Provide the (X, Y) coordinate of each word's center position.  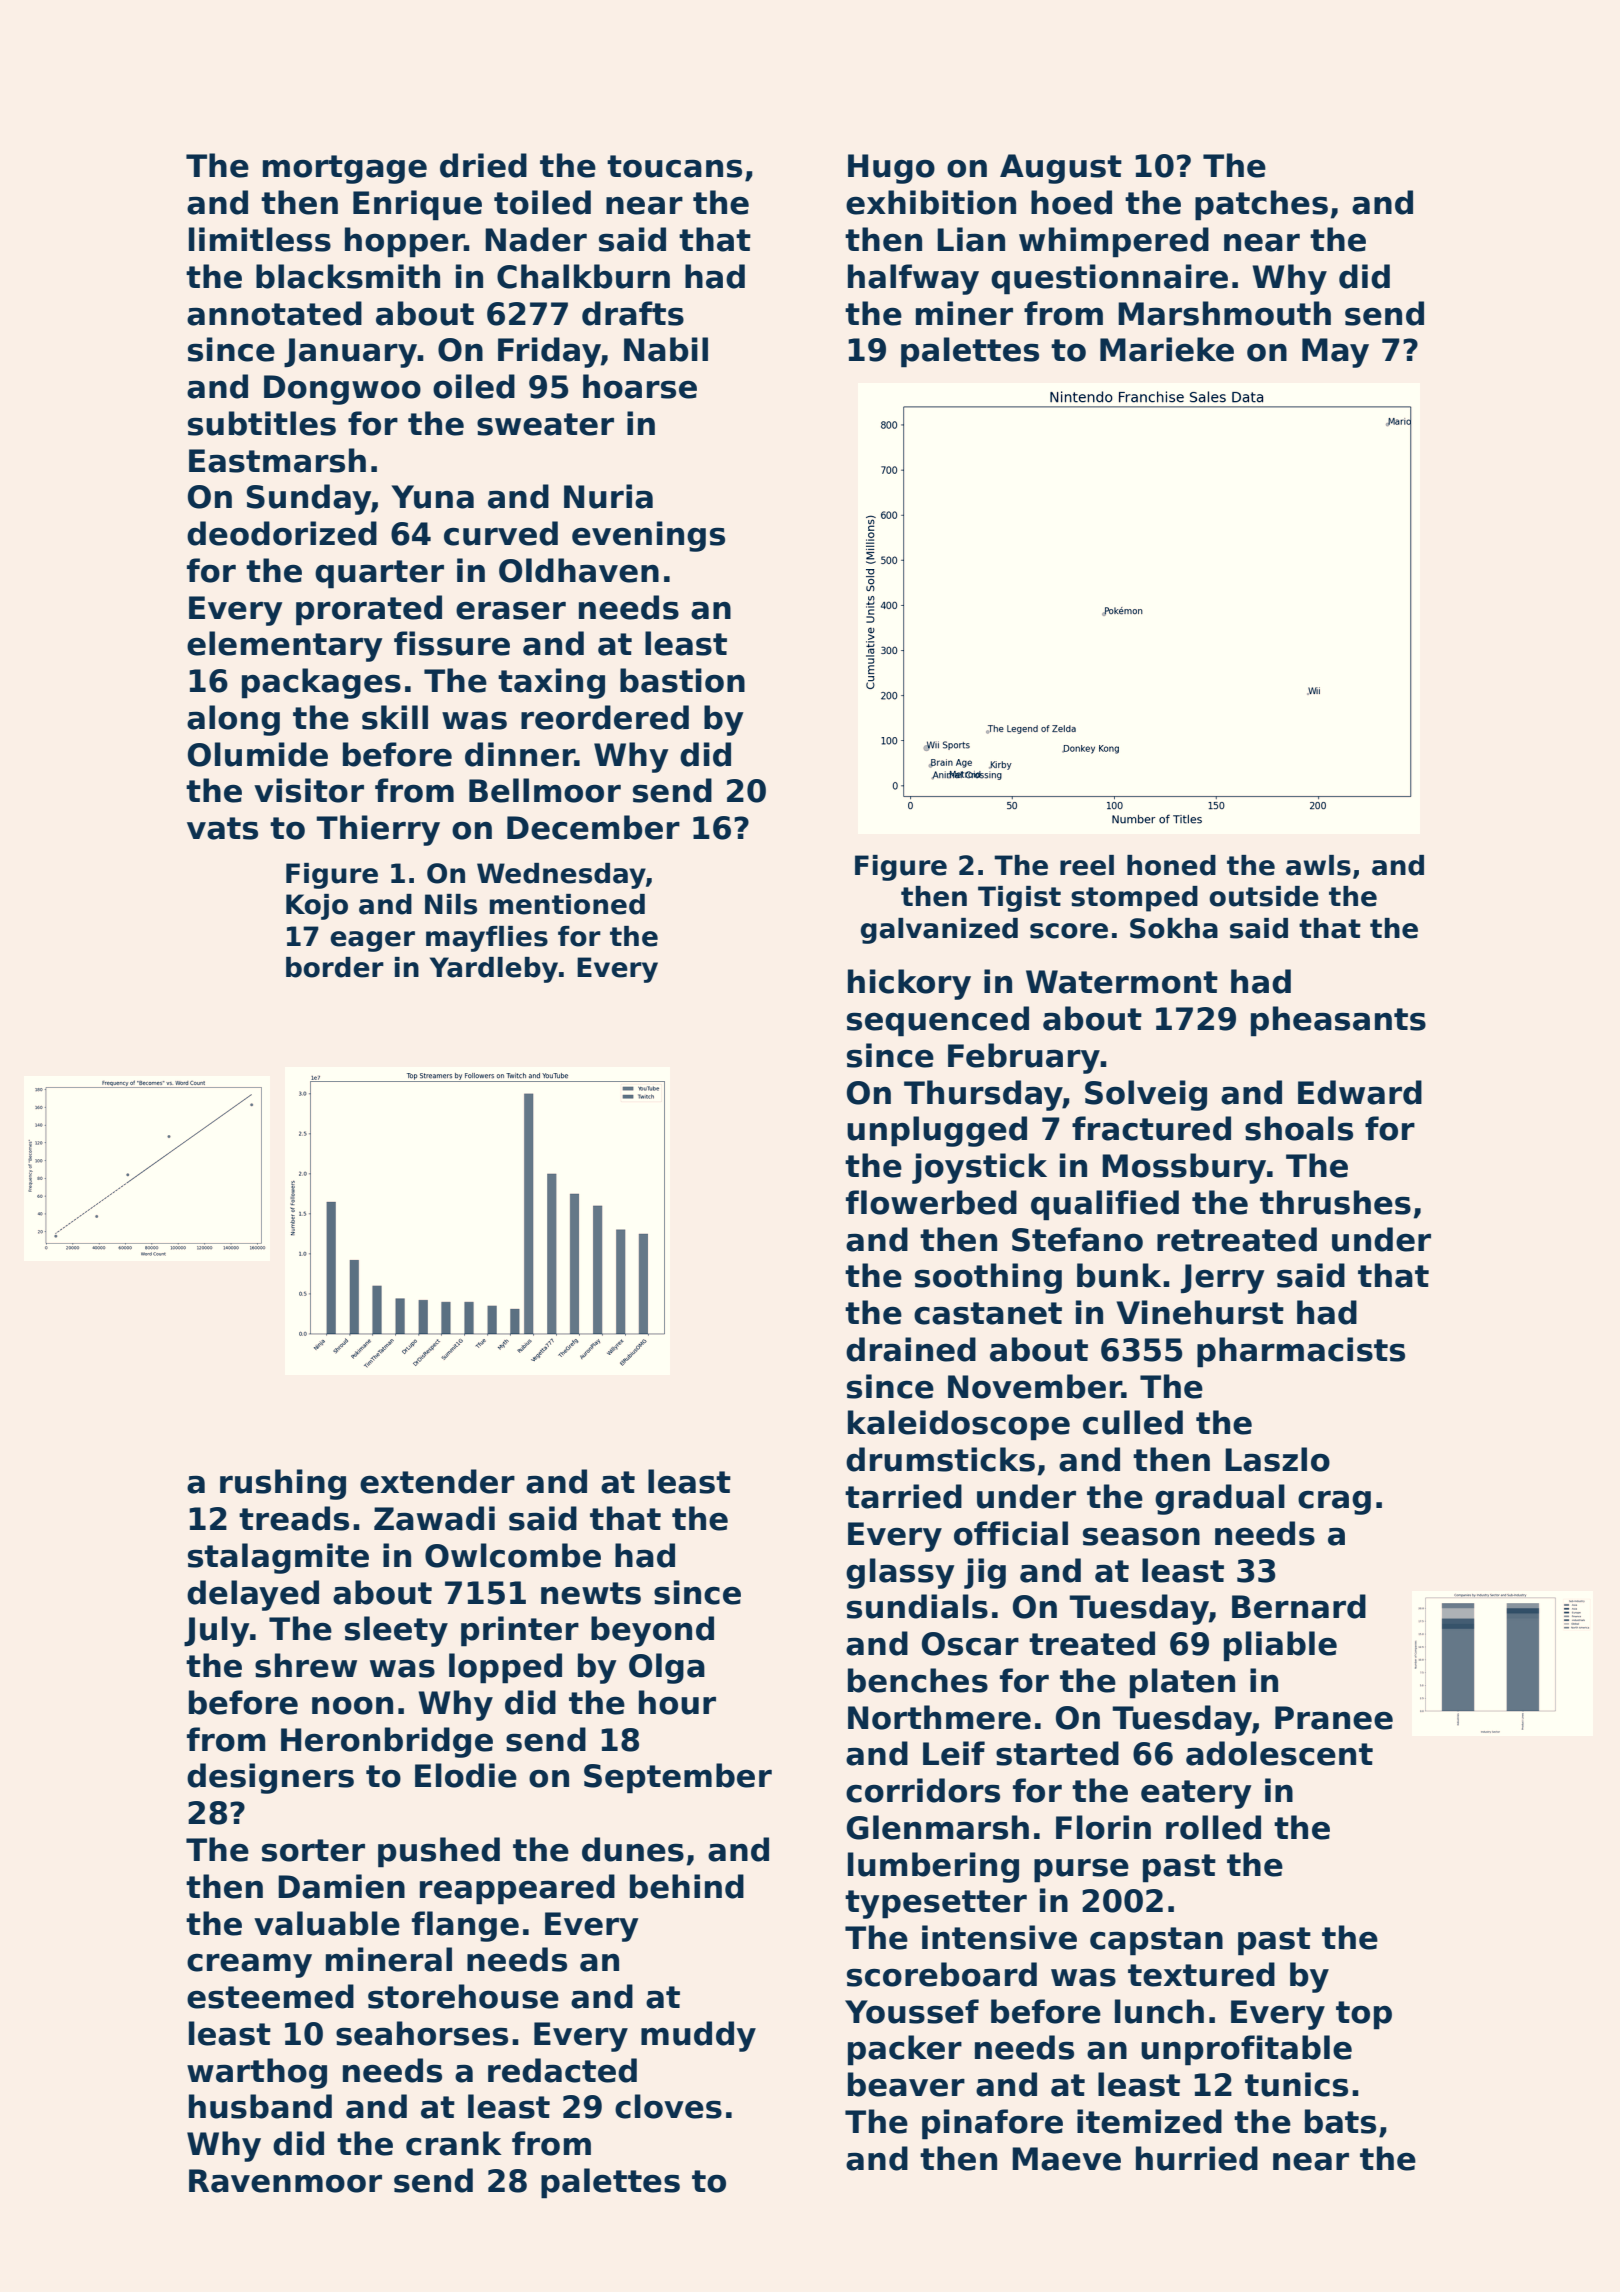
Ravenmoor (285, 2181)
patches (1261, 205)
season (1141, 1536)
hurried (1197, 2158)
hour (677, 1702)
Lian (971, 239)
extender (437, 1481)
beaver (906, 2084)
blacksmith (348, 276)
